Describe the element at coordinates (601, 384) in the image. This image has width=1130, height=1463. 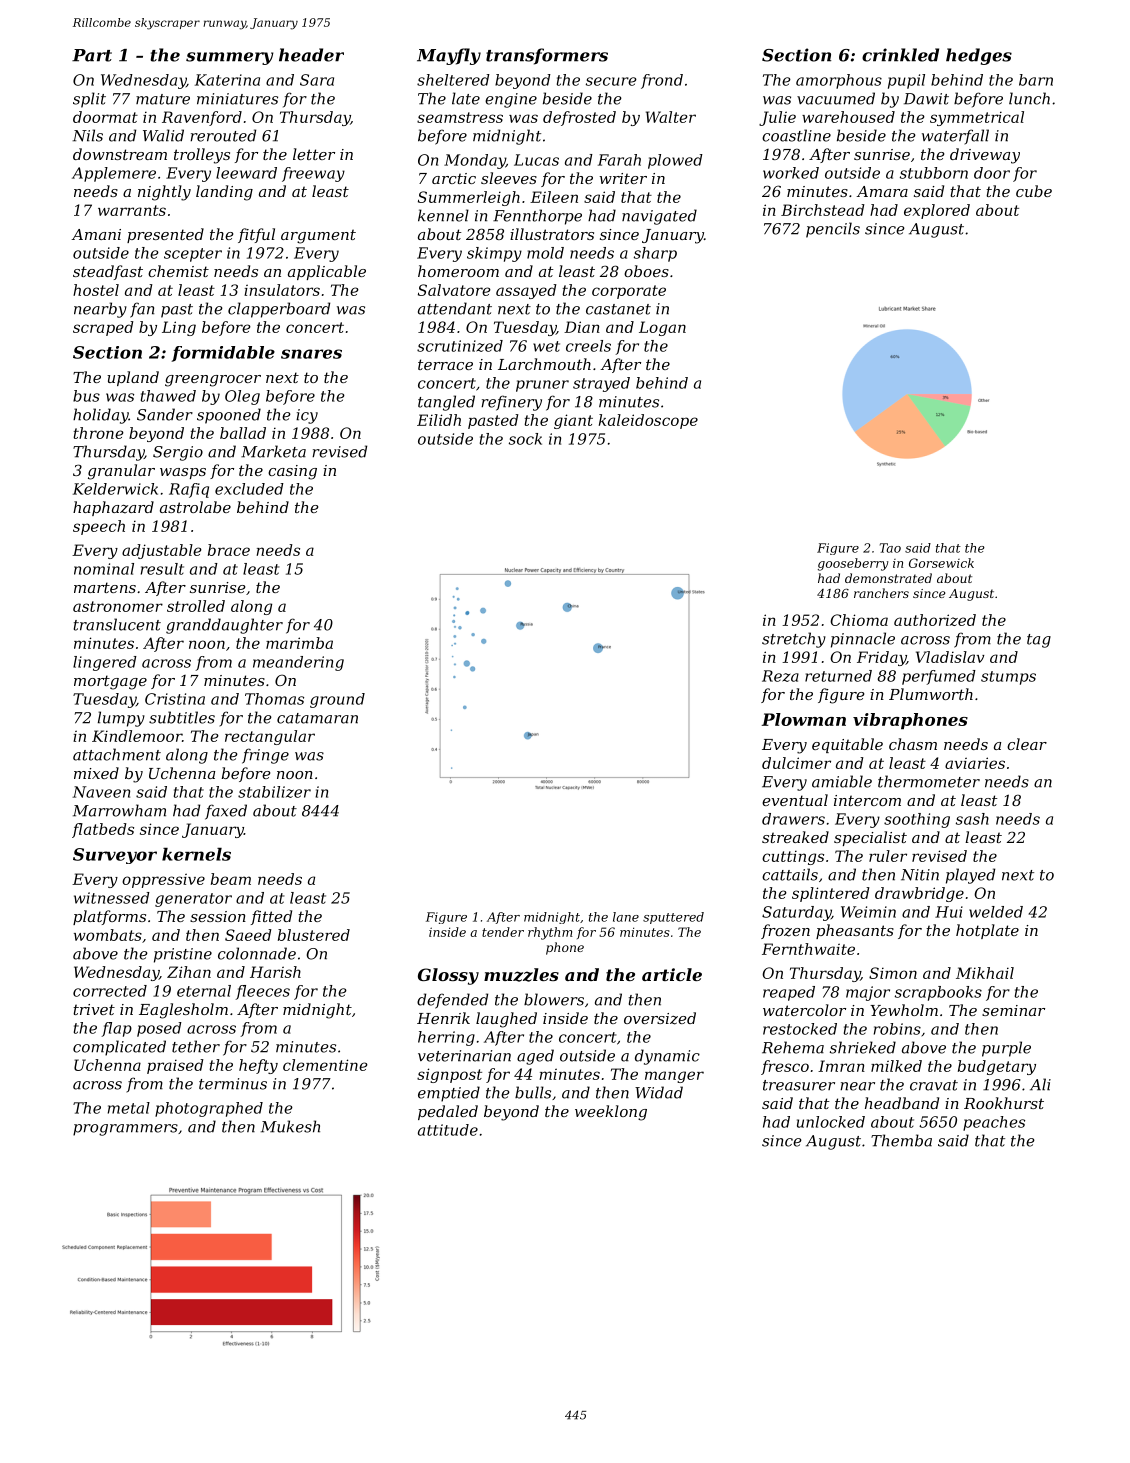
I see `strayed` at that location.
